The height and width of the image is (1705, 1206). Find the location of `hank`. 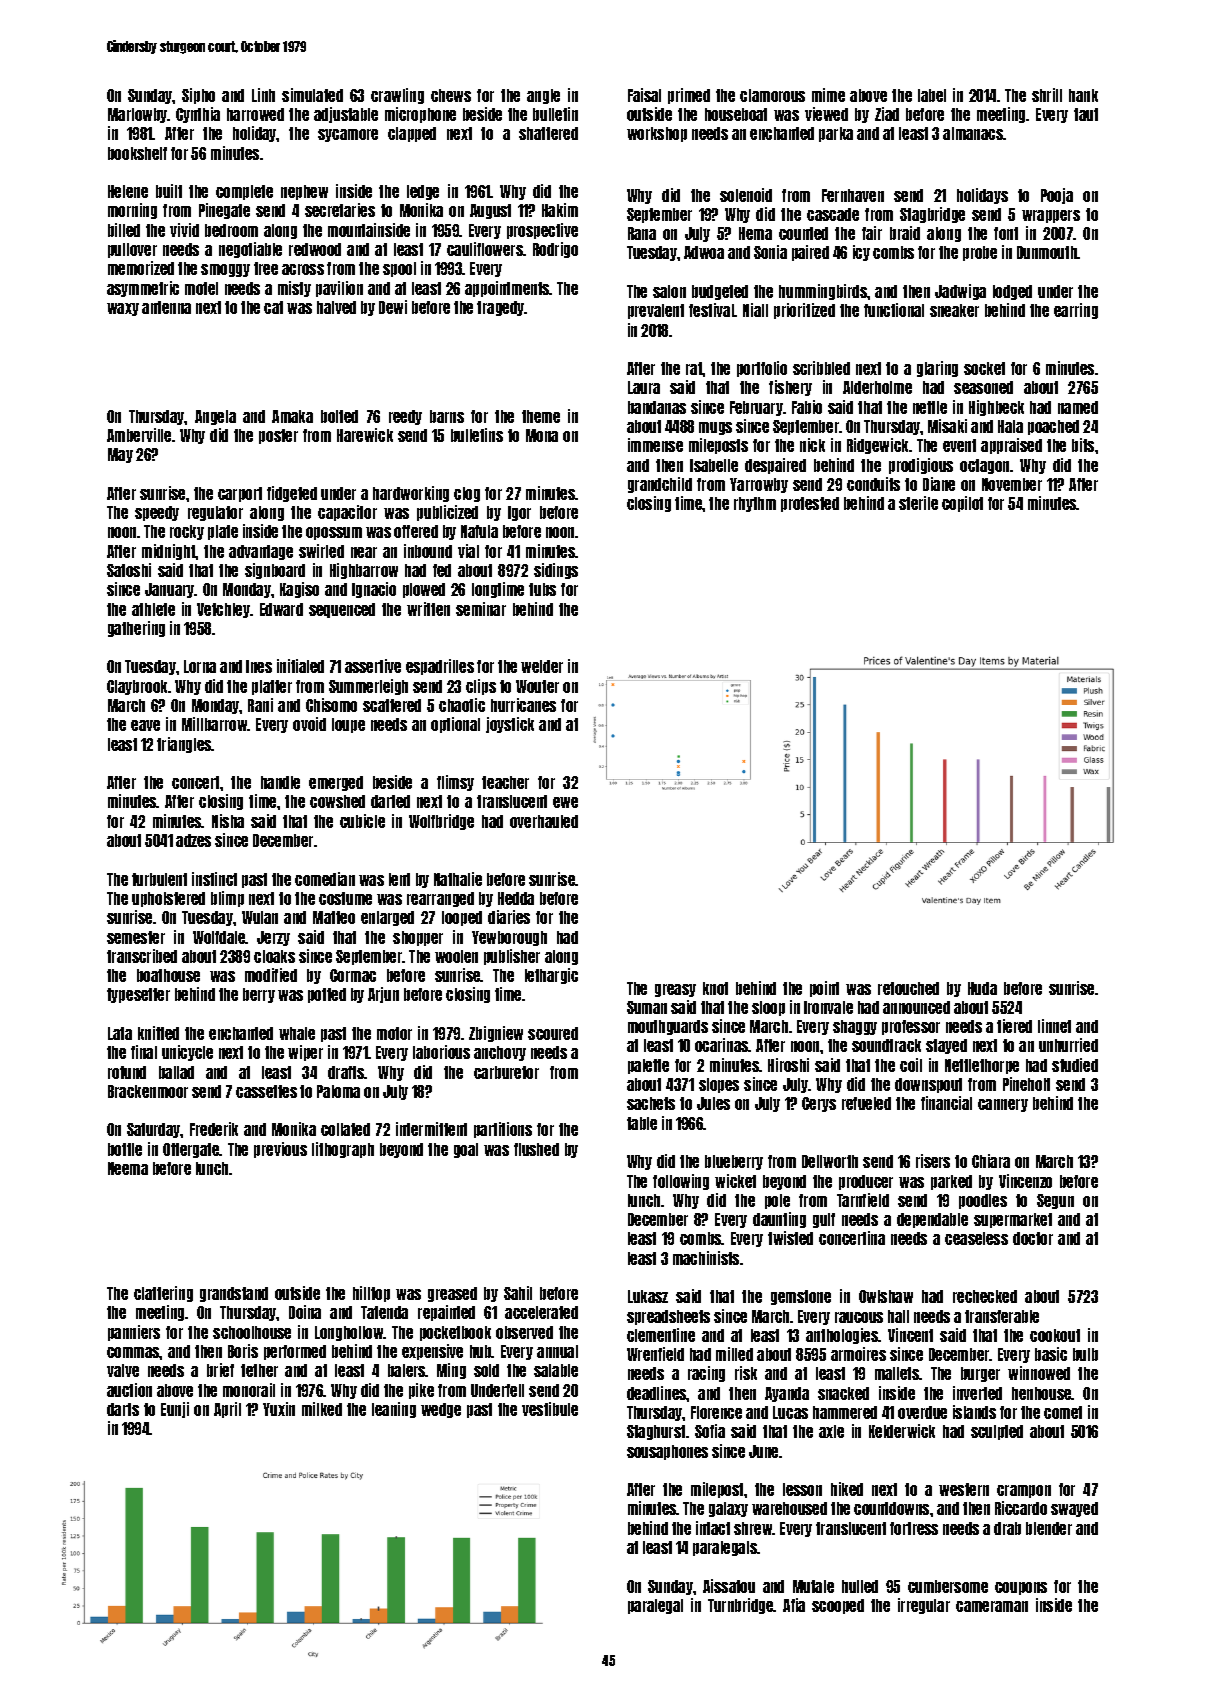

hank is located at coordinates (1083, 95).
